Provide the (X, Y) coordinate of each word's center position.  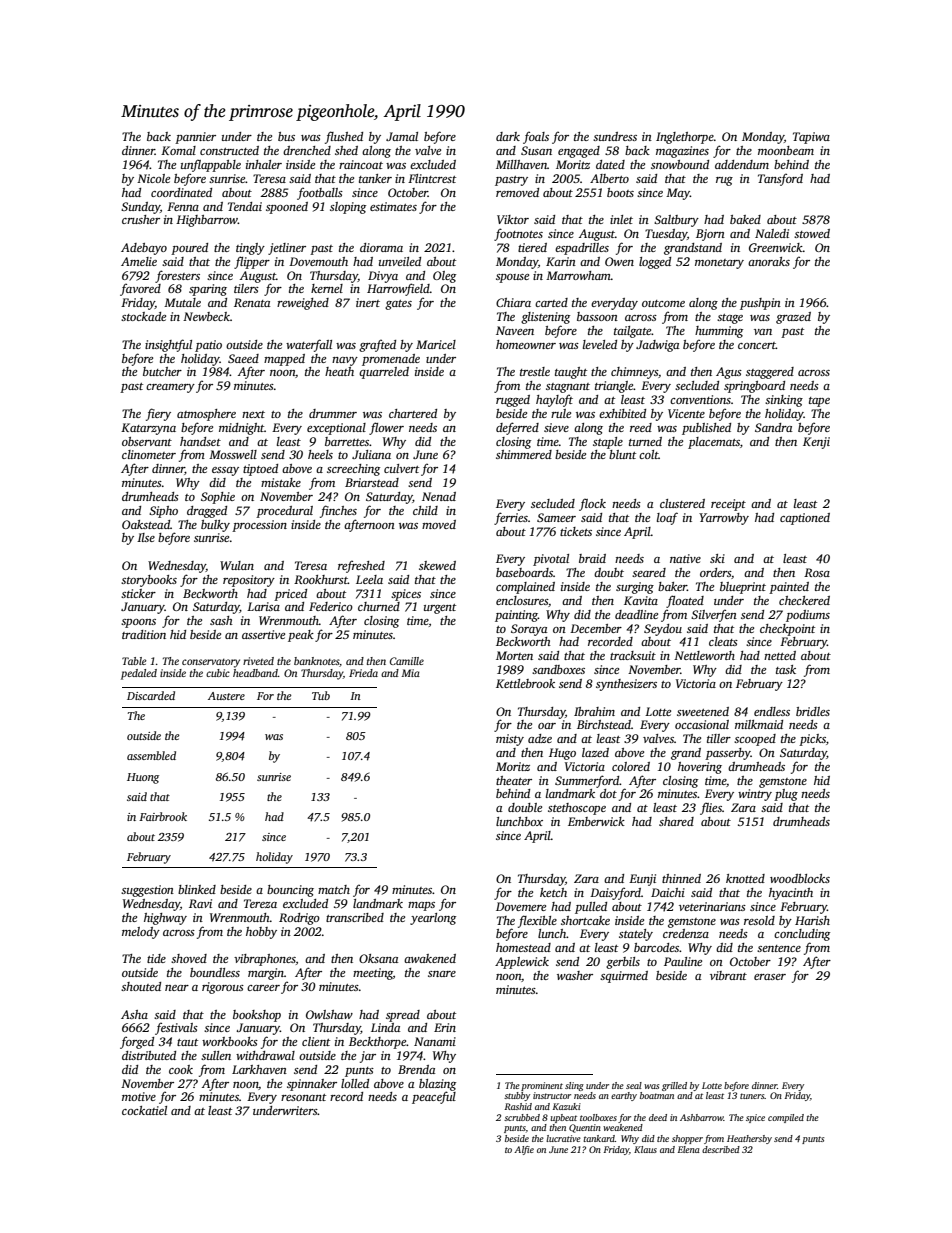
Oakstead (146, 524)
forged (137, 1042)
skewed (437, 565)
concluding (802, 935)
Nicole (153, 178)
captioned (805, 519)
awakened (430, 958)
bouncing (290, 891)
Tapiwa (811, 138)
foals (536, 137)
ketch (553, 892)
